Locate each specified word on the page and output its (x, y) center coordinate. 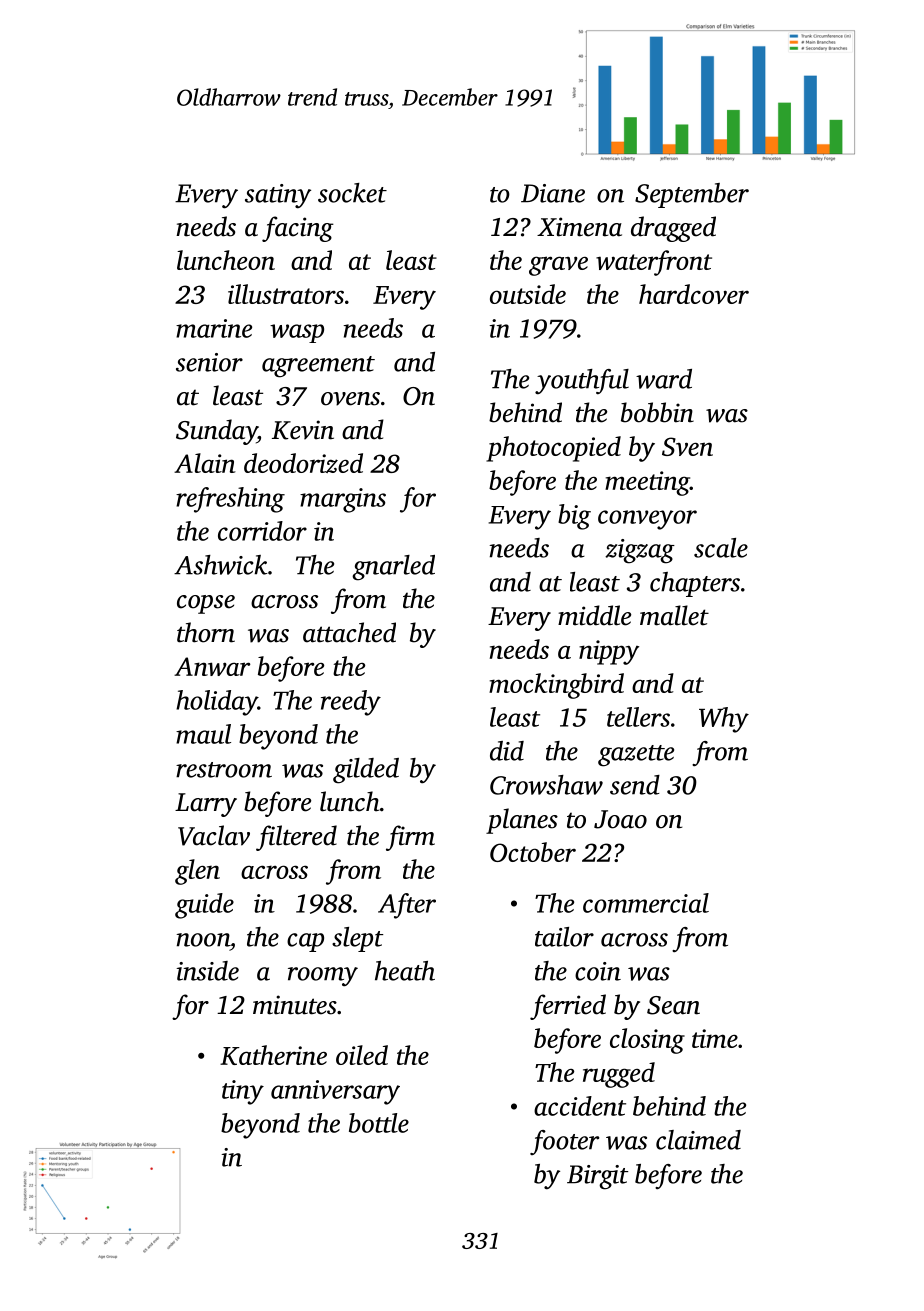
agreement (318, 367)
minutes (295, 1005)
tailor (564, 937)
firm (410, 838)
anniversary (335, 1092)
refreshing (230, 500)
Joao (620, 819)
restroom (224, 770)
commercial (646, 903)
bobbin (657, 412)
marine (214, 328)
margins (343, 500)
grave (558, 266)
